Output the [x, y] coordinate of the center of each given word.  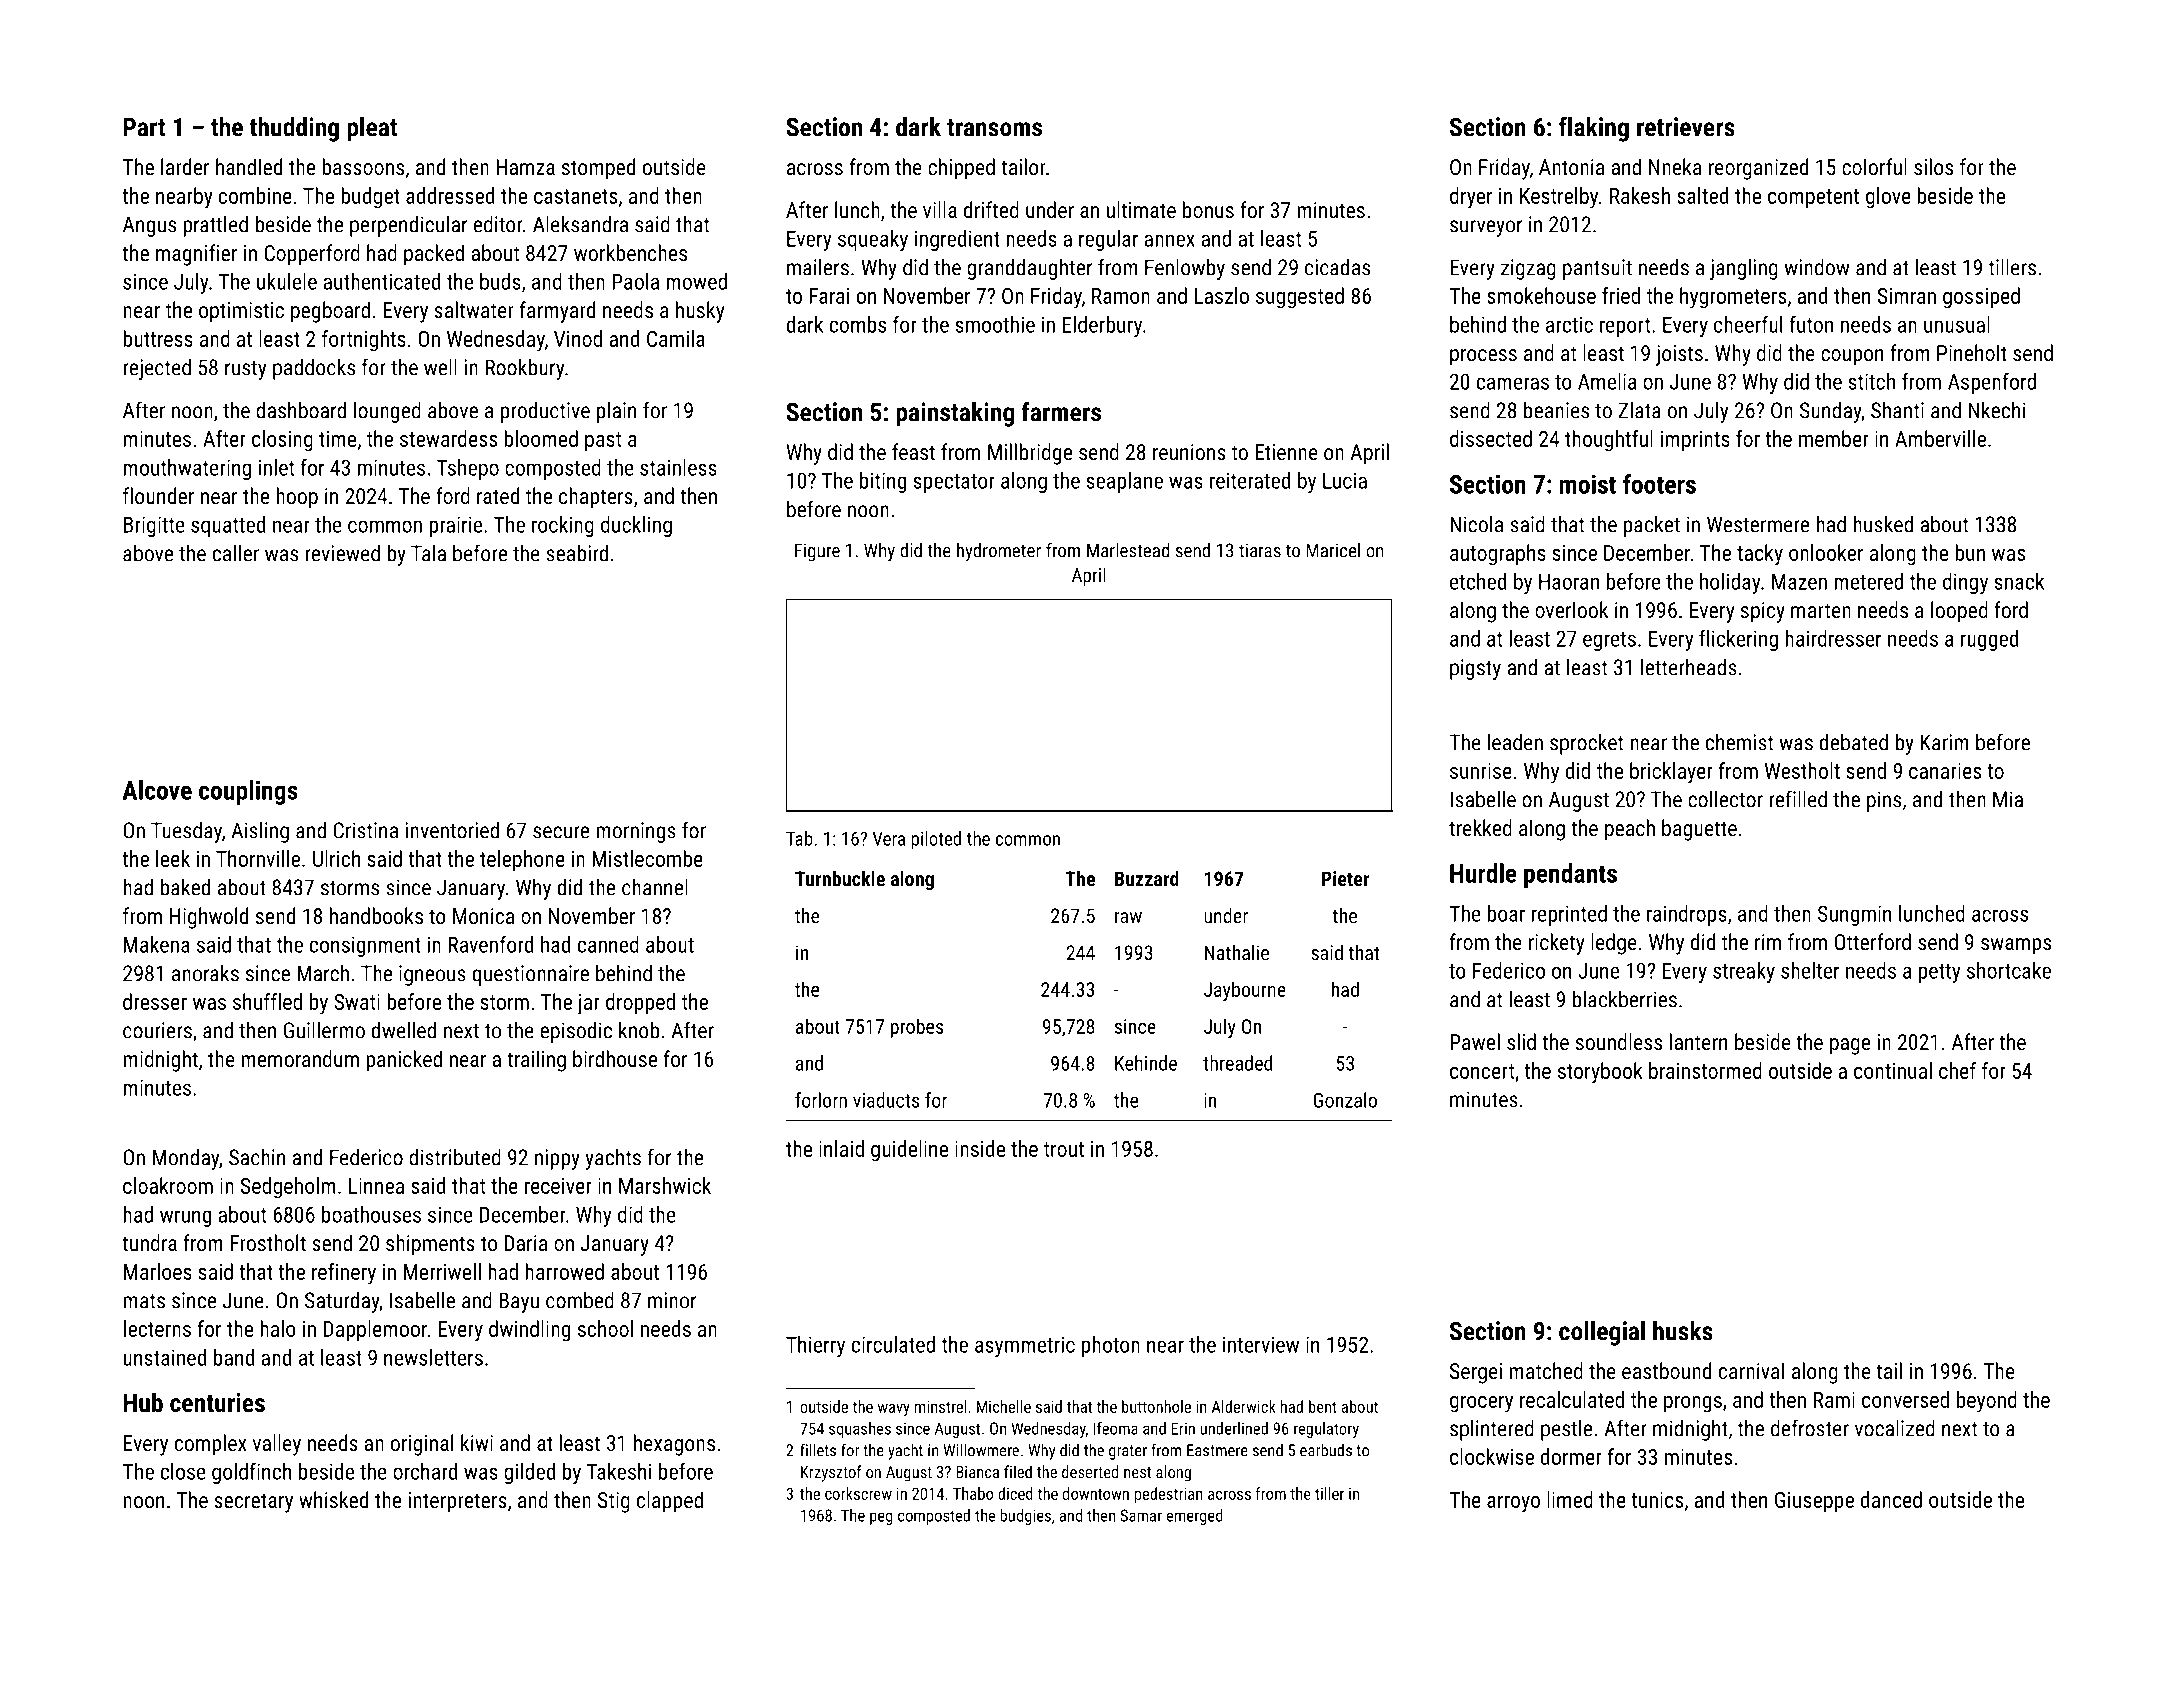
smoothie [995, 324]
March [323, 973]
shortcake [2009, 970]
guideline [909, 1151]
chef [1957, 1070]
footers [1659, 484]
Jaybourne [1245, 991]
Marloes [158, 1271]
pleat [372, 129]
